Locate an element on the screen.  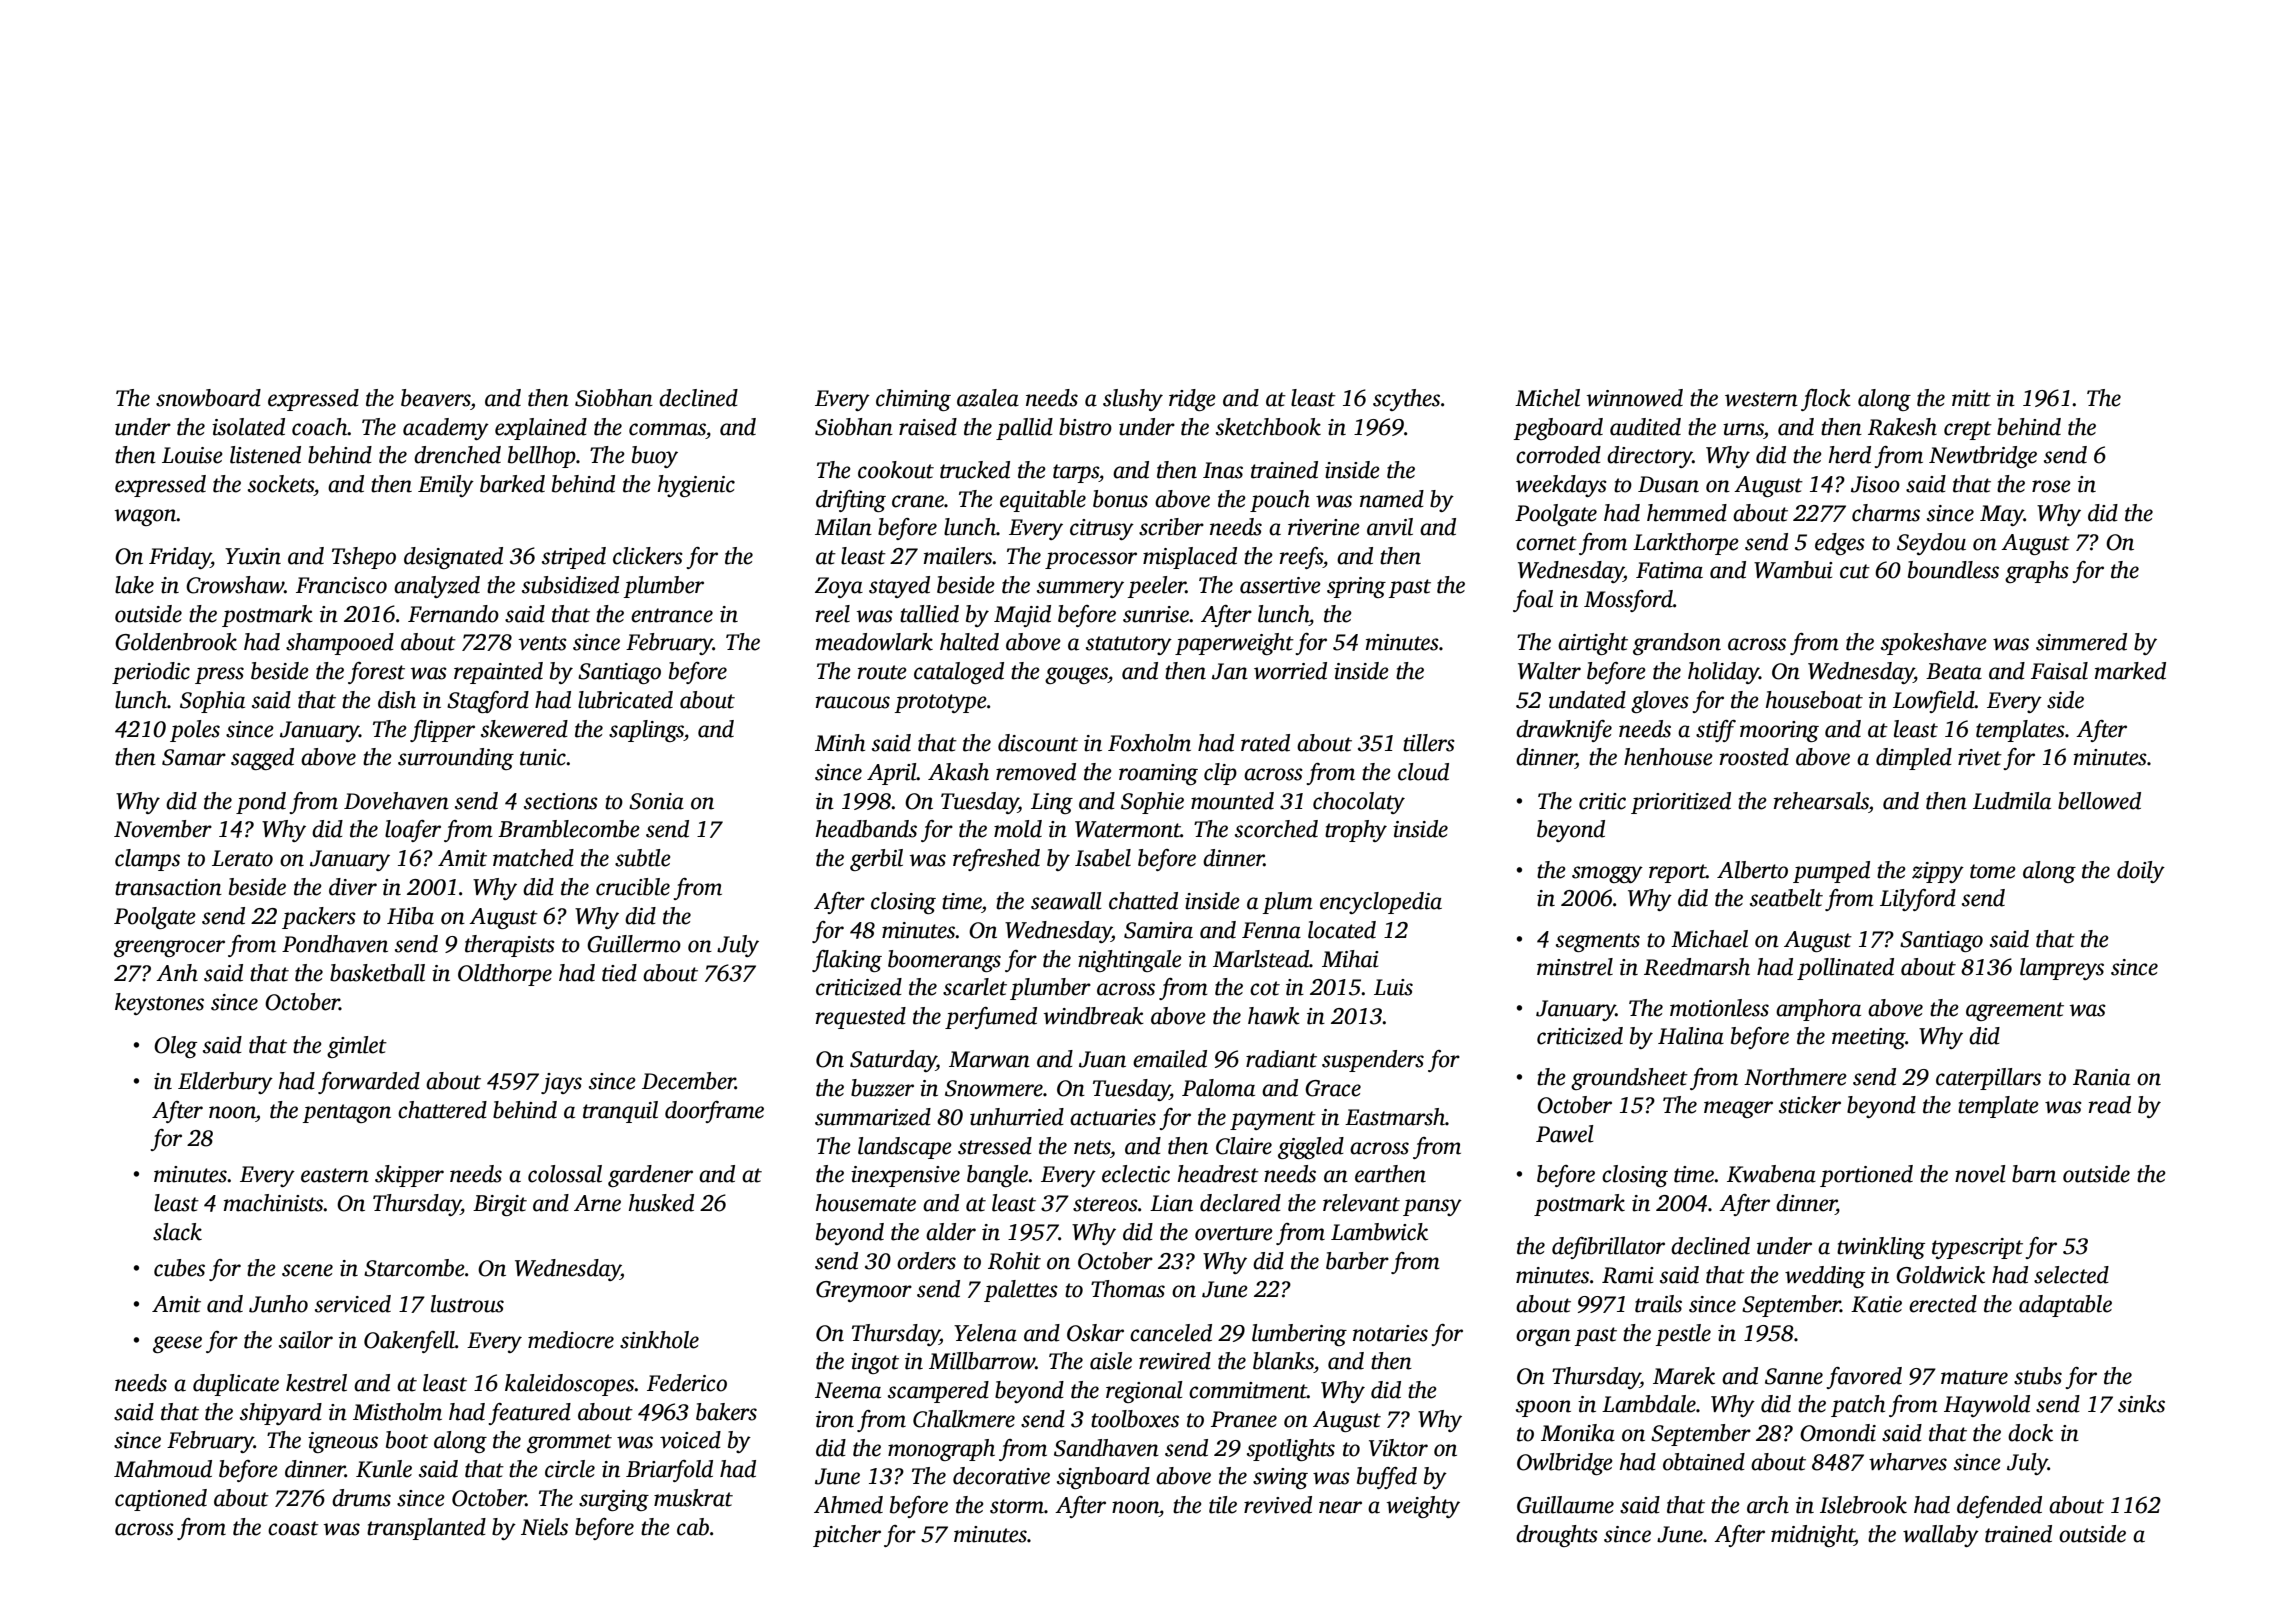
marked is located at coordinates (2130, 671).
